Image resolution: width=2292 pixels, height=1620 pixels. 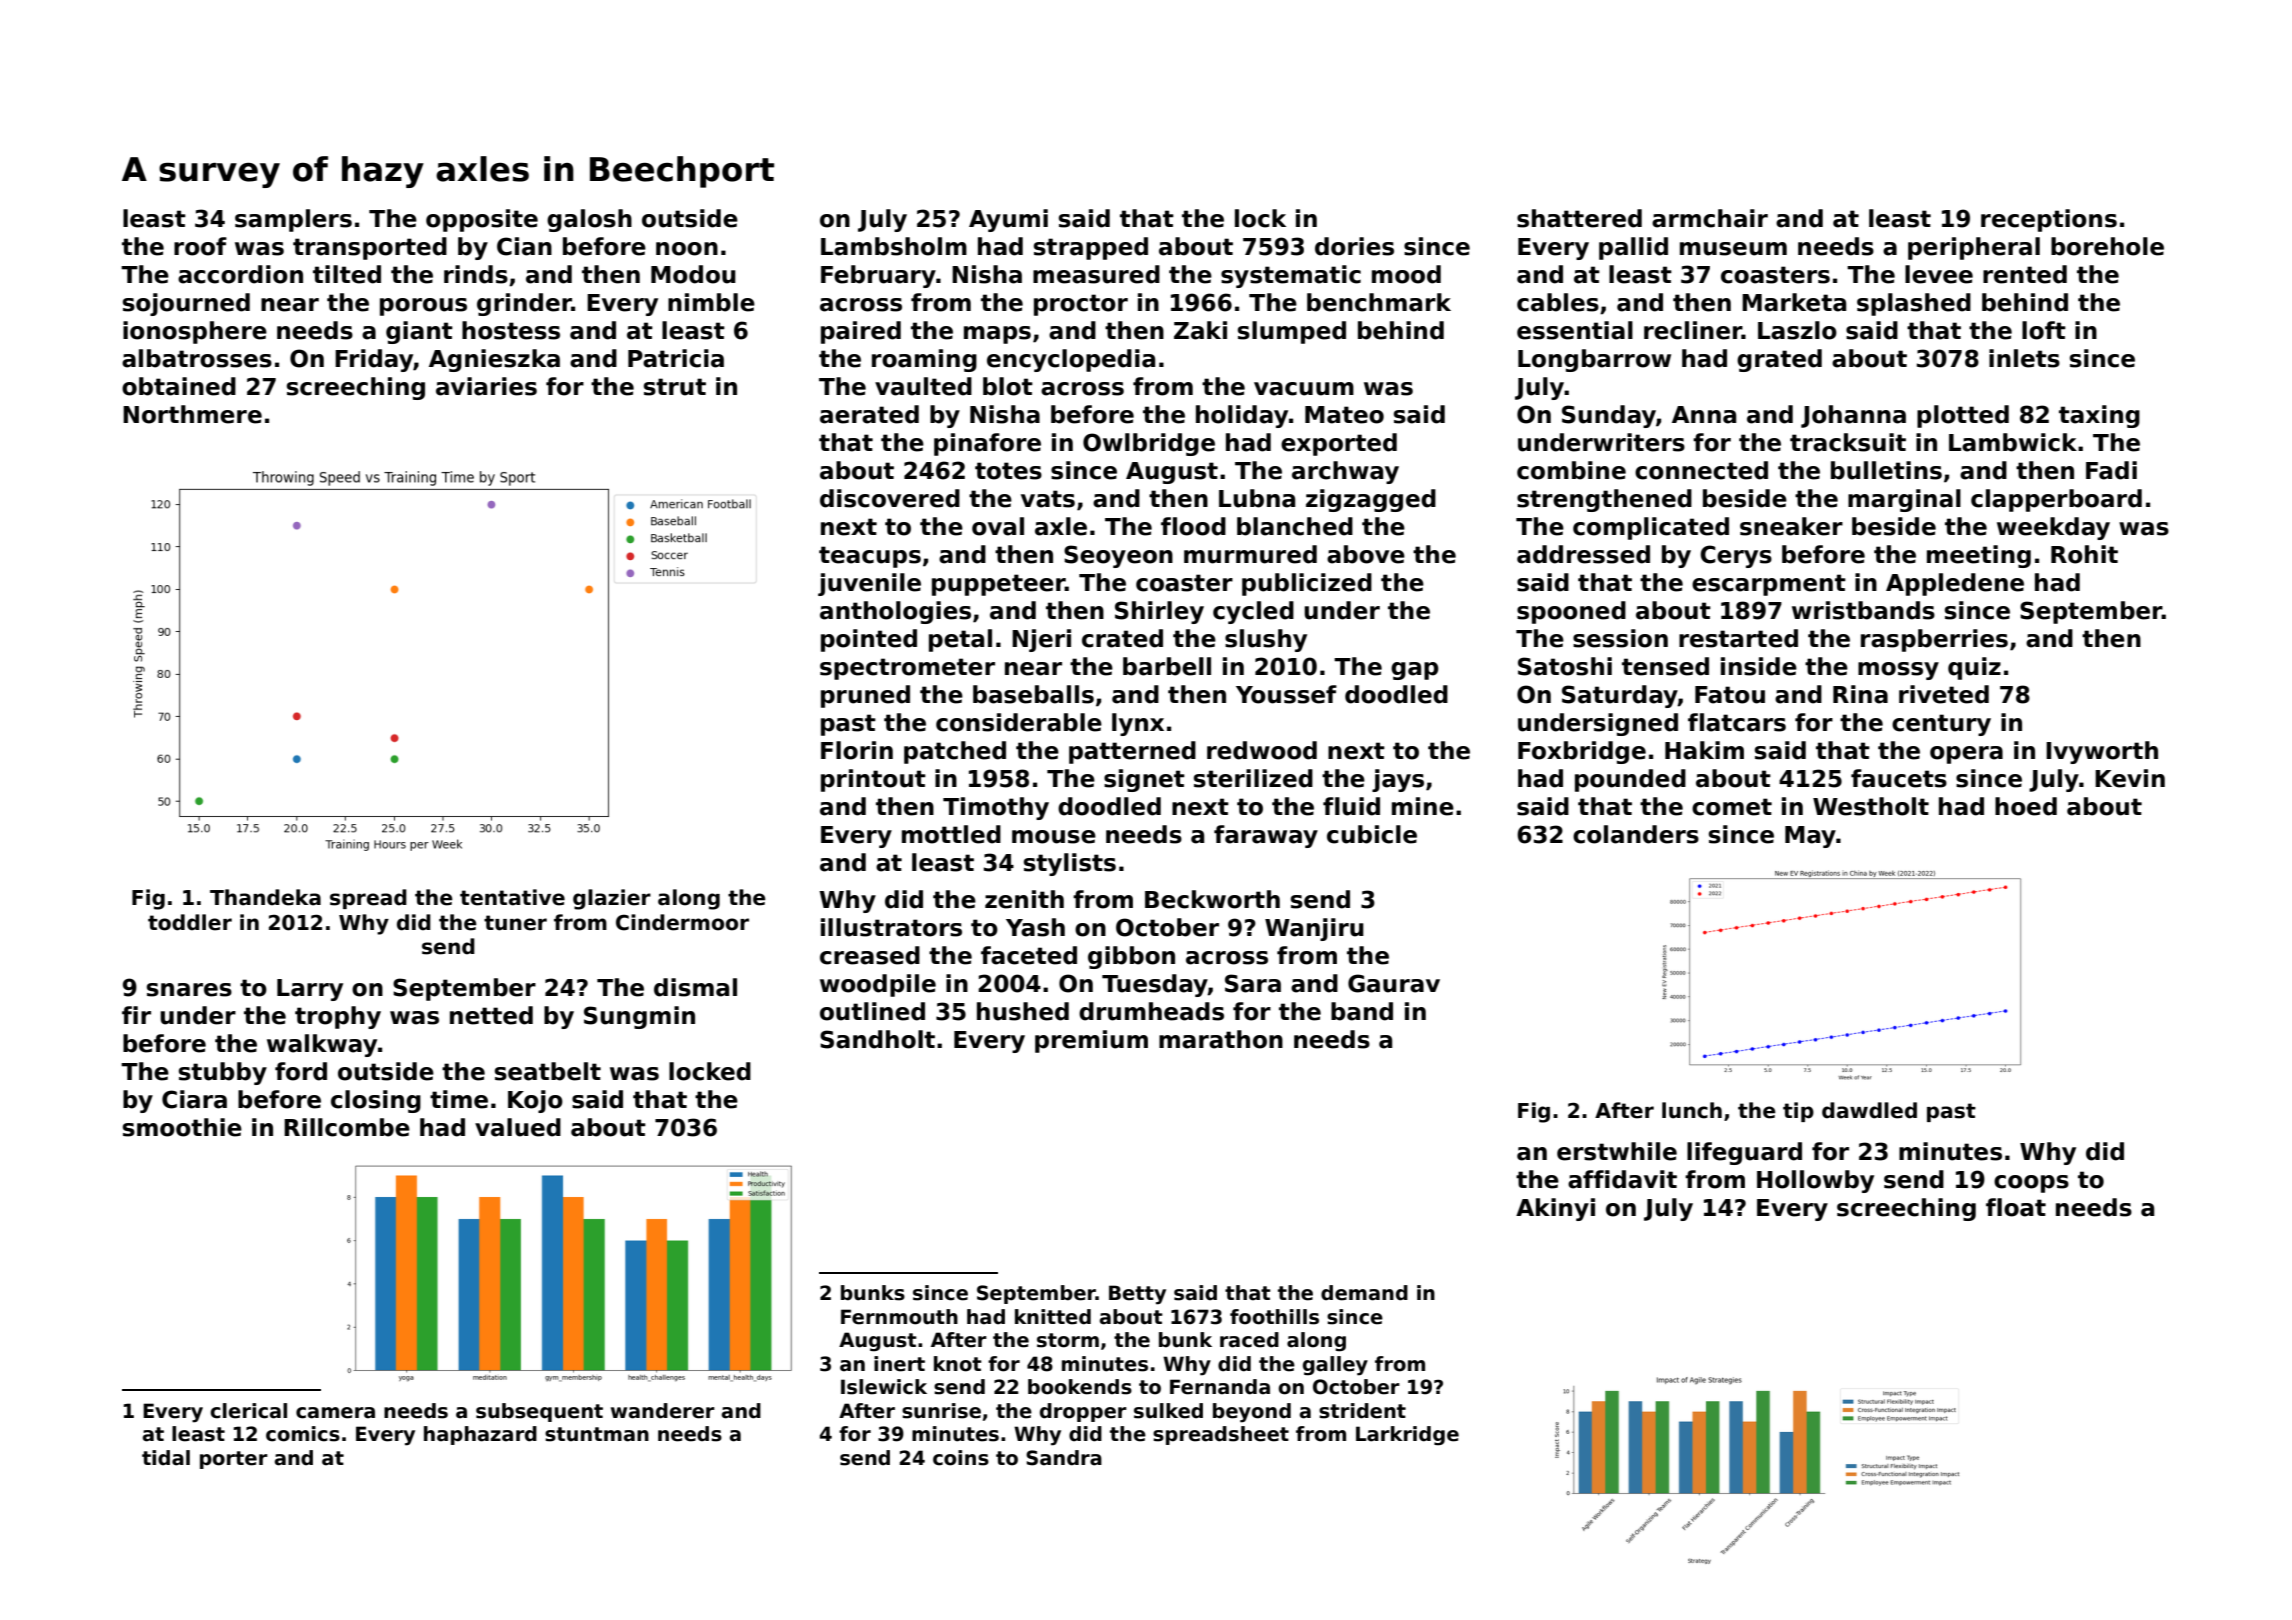 I want to click on float, so click(x=2016, y=1207).
